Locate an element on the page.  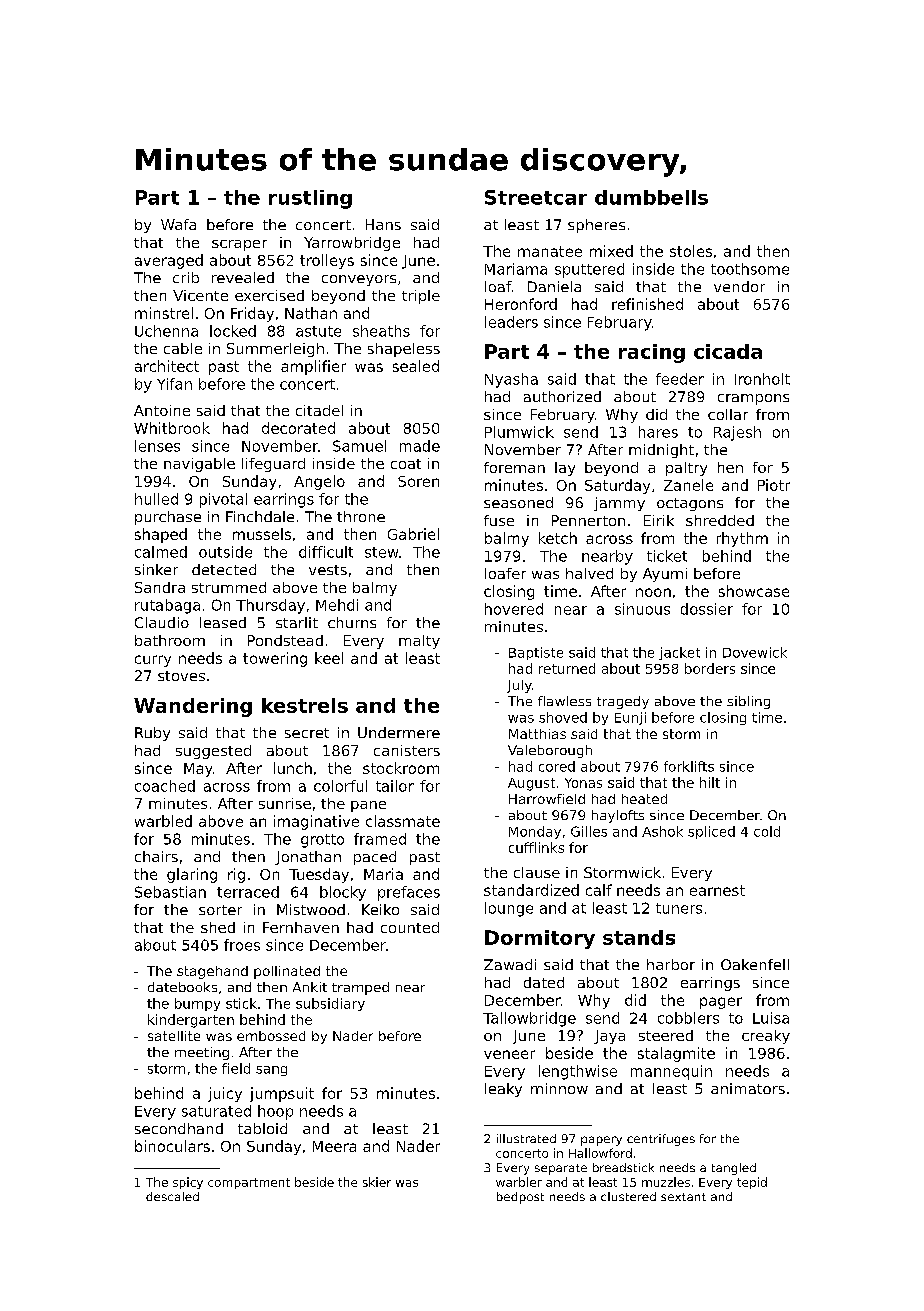
forklifts is located at coordinates (689, 766).
